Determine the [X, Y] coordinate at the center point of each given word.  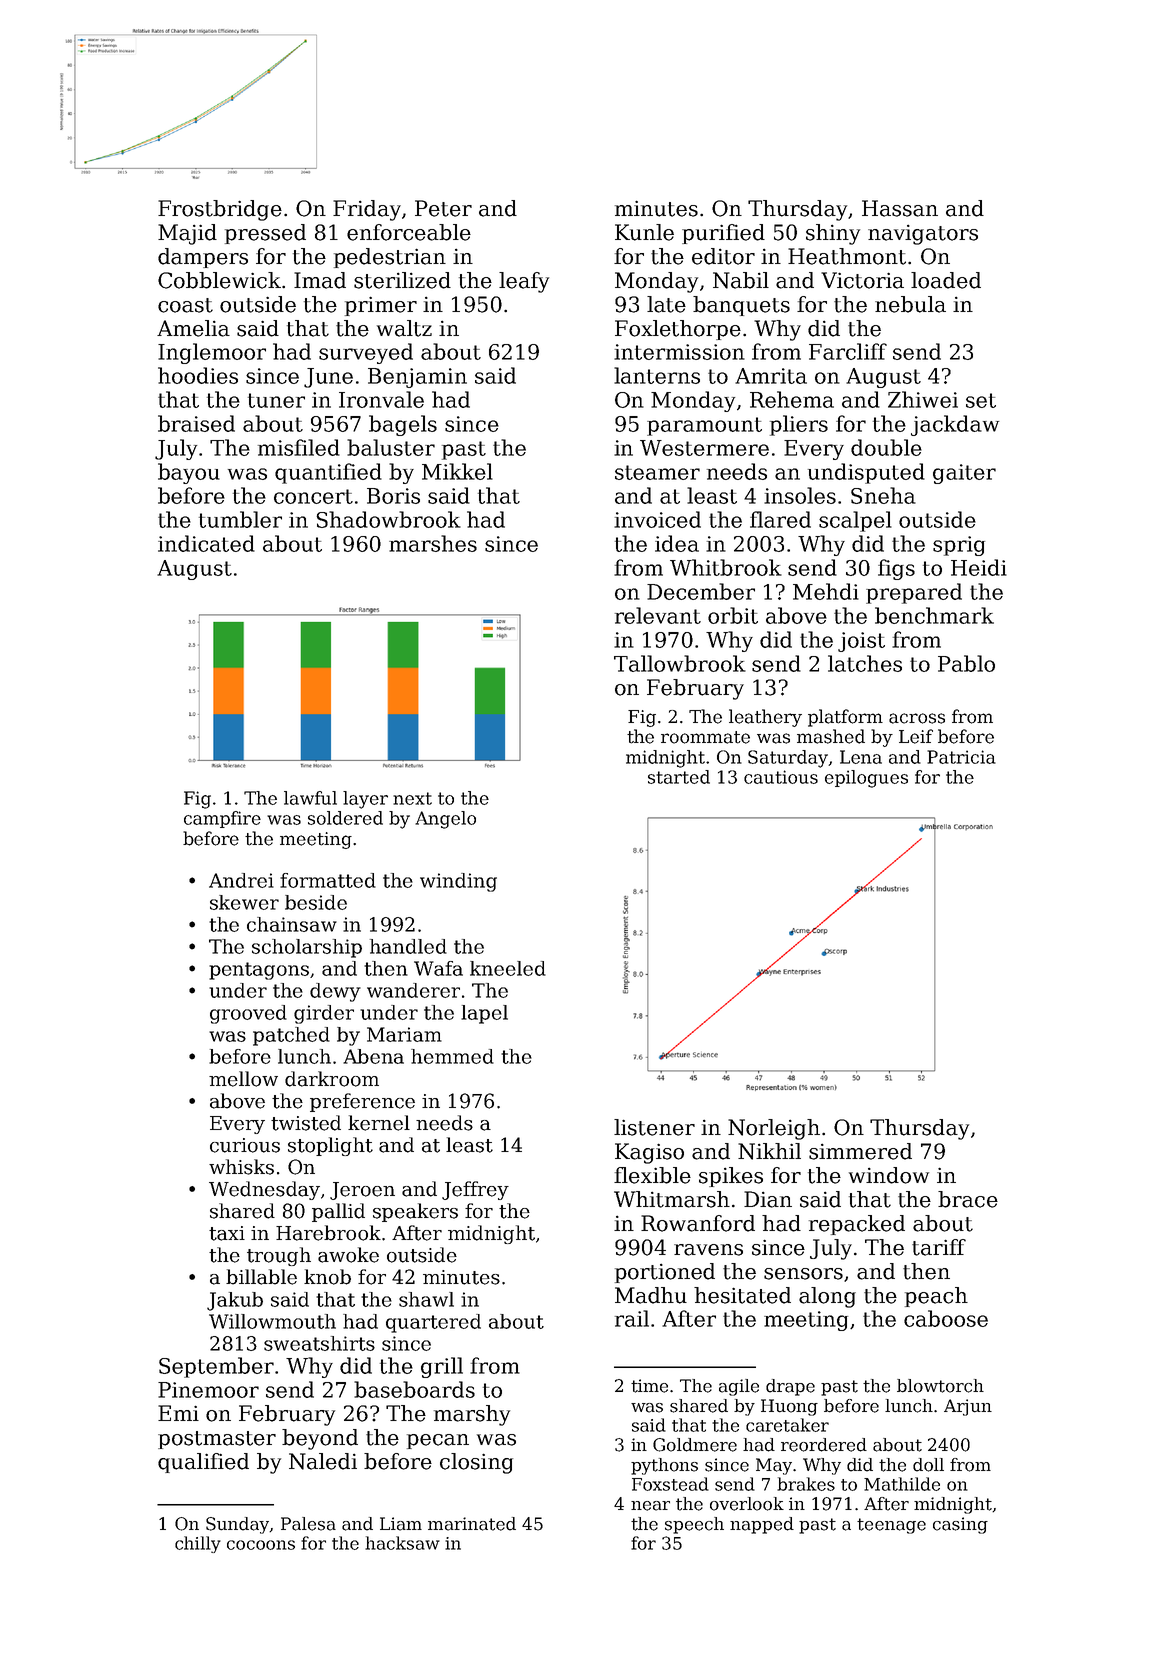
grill [442, 1367]
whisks [241, 1167]
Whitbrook [726, 567]
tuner [276, 400]
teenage [891, 1526]
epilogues [866, 779]
